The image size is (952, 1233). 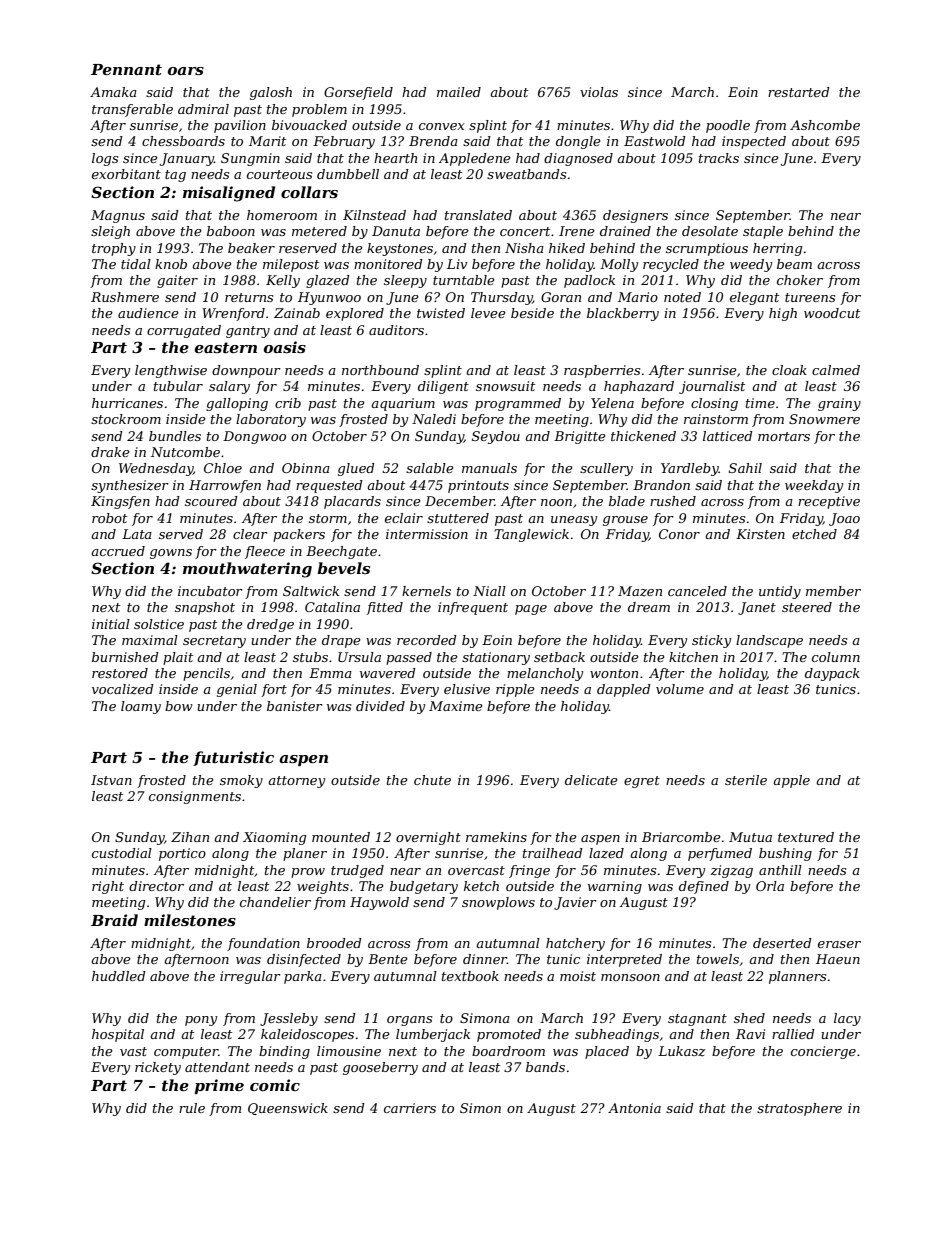 I want to click on Mazen, so click(x=640, y=591).
